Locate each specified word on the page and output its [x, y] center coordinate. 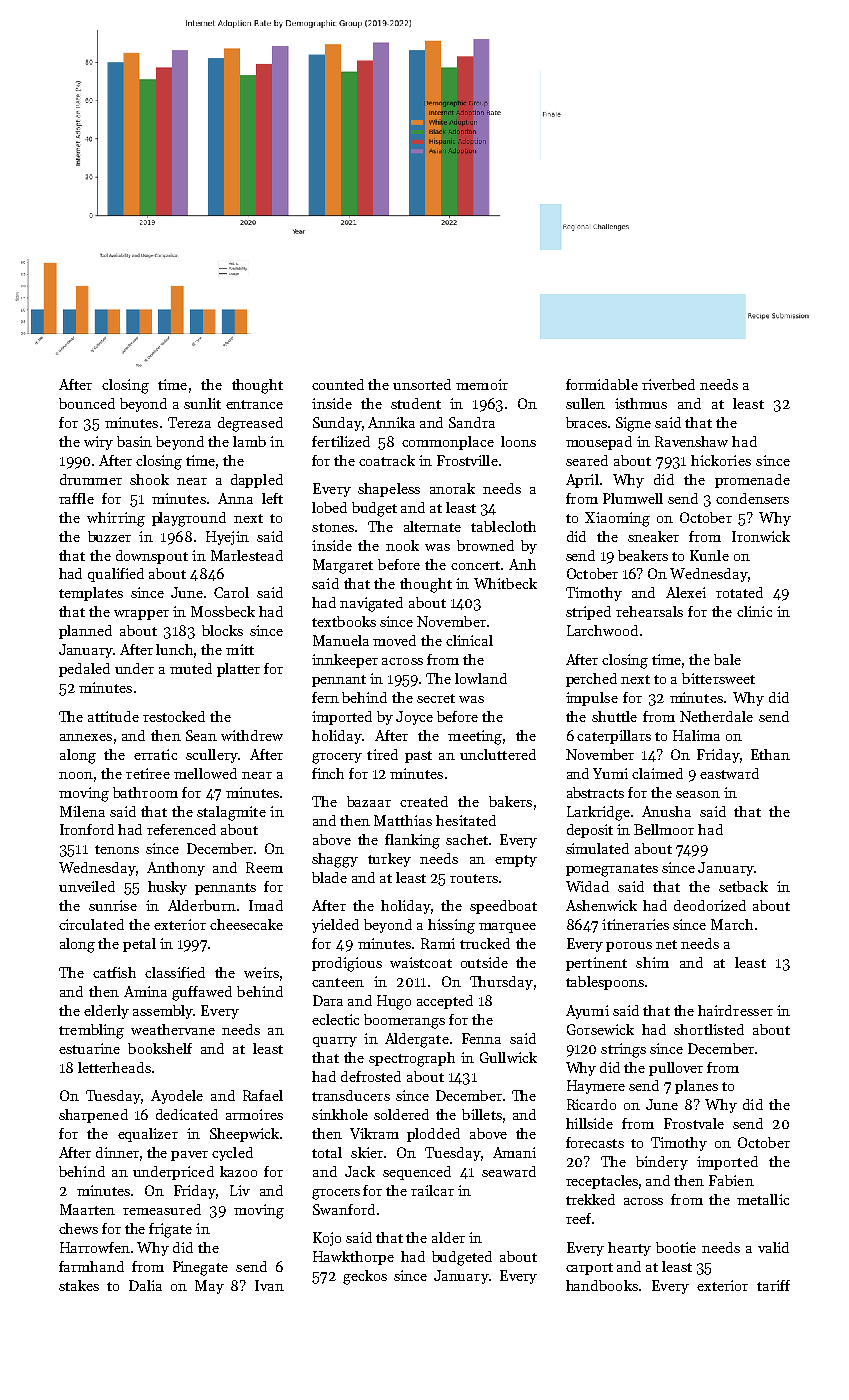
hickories [721, 460]
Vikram [374, 1133]
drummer [91, 479]
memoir [482, 384]
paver [189, 1156]
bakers [510, 801]
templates [91, 594]
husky [167, 888]
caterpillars [614, 737]
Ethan [770, 754]
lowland [481, 678]
